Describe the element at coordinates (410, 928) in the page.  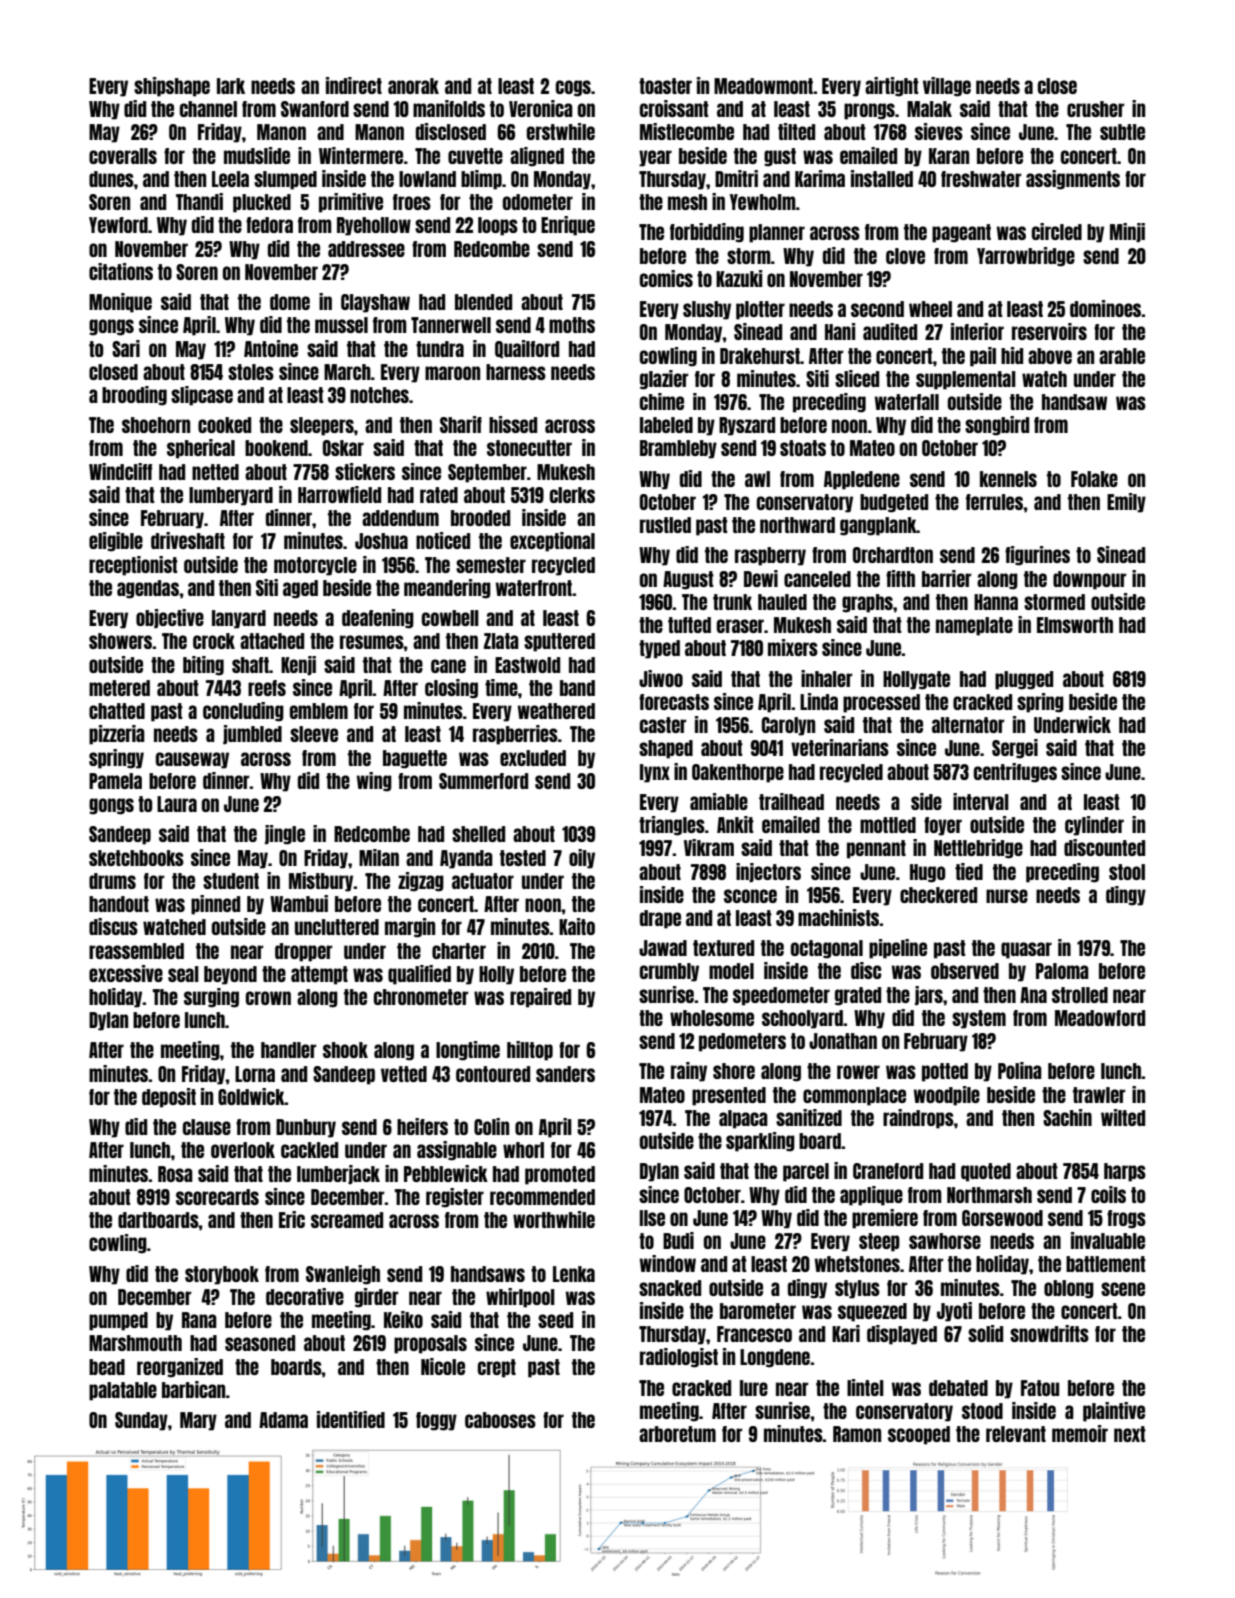
I see `margin` at that location.
